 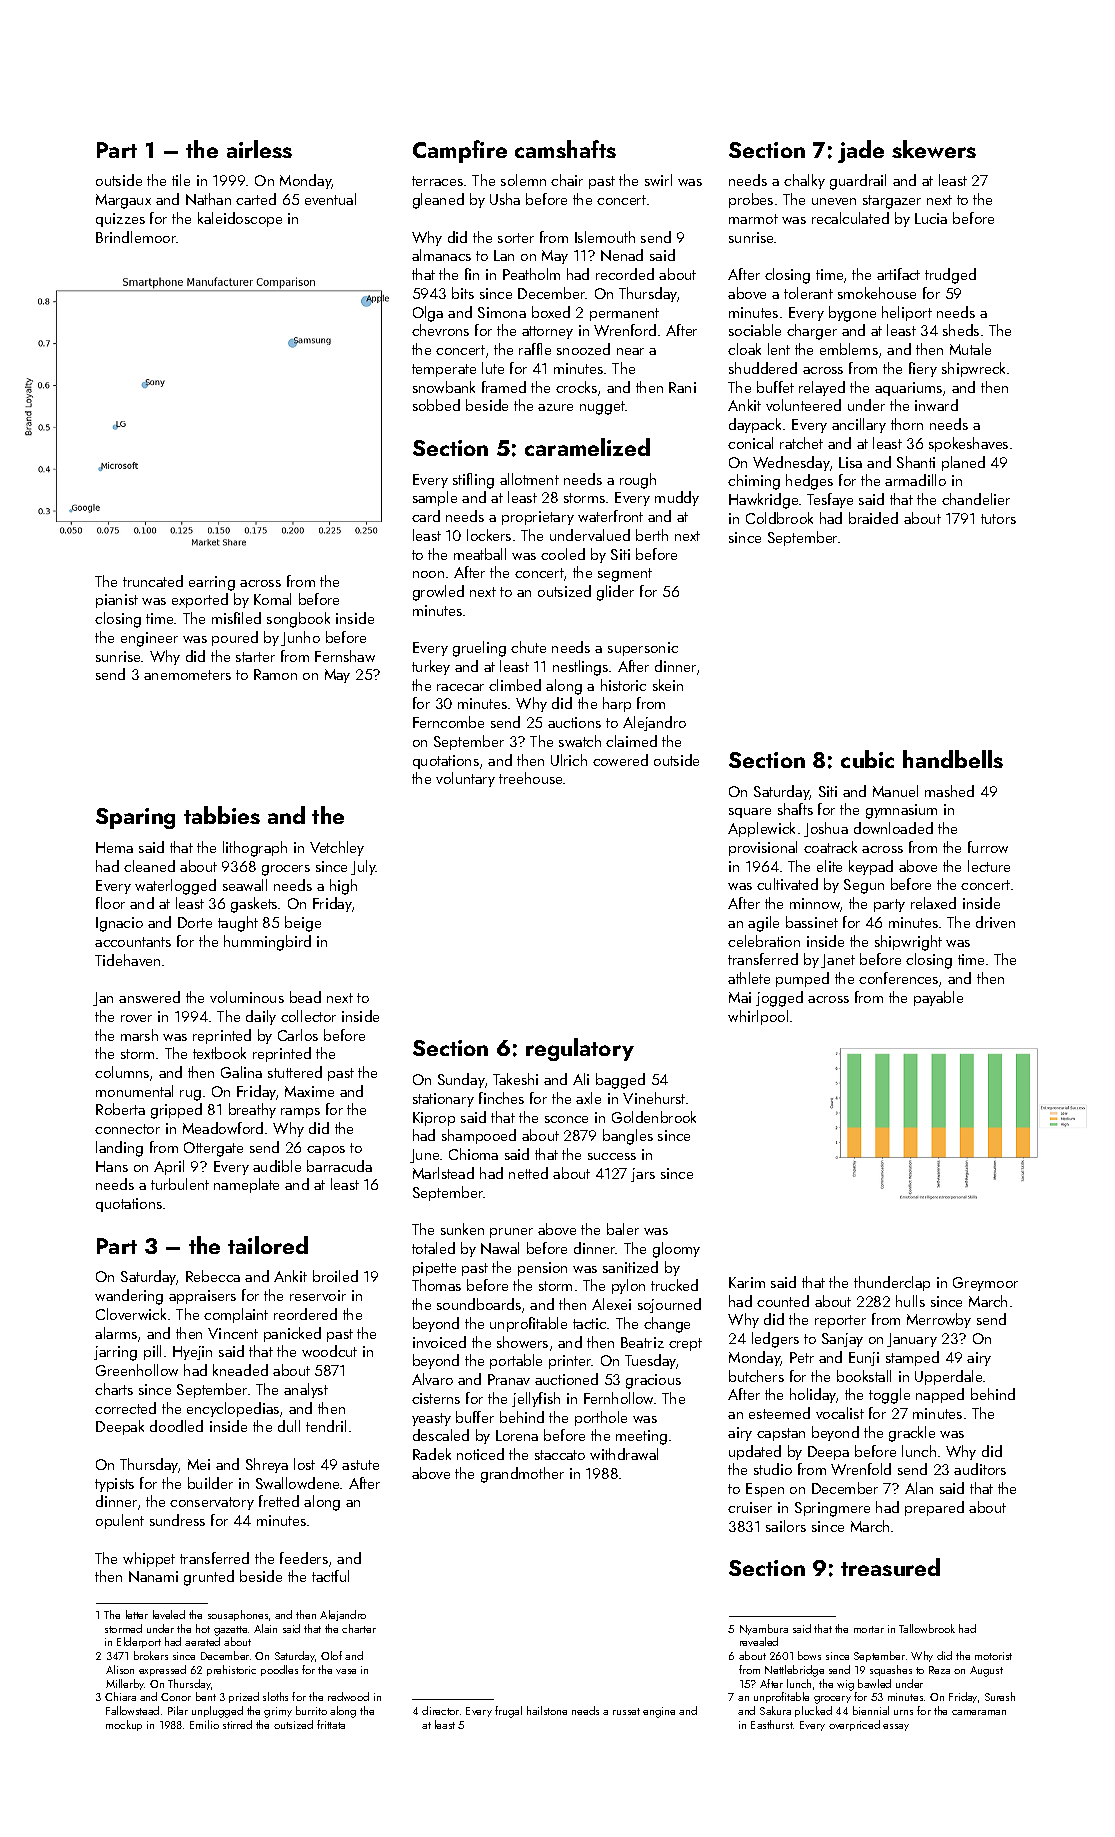 What do you see at coordinates (589, 1323) in the page?
I see `tactic` at bounding box center [589, 1323].
